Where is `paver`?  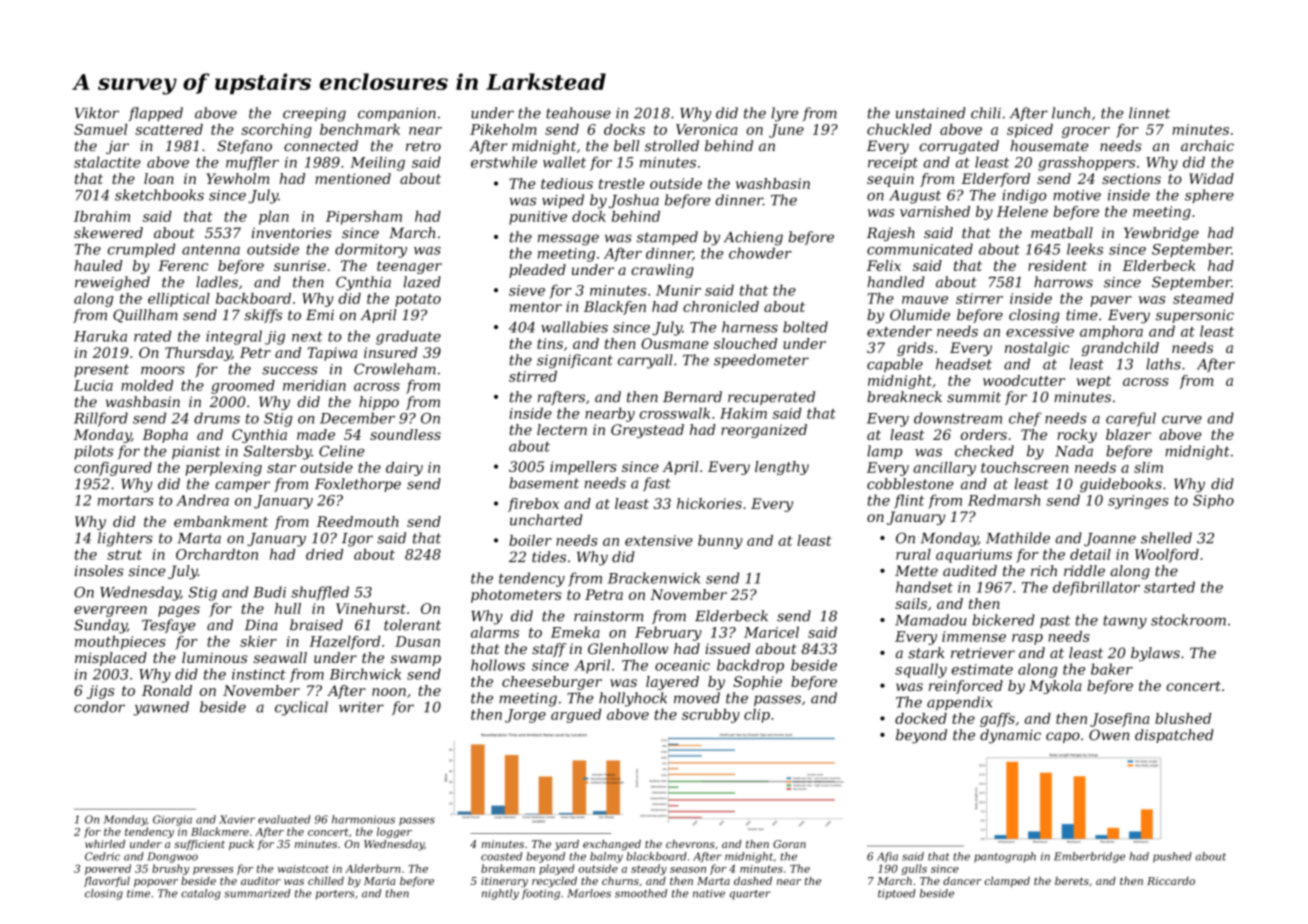
paver is located at coordinates (1111, 301).
